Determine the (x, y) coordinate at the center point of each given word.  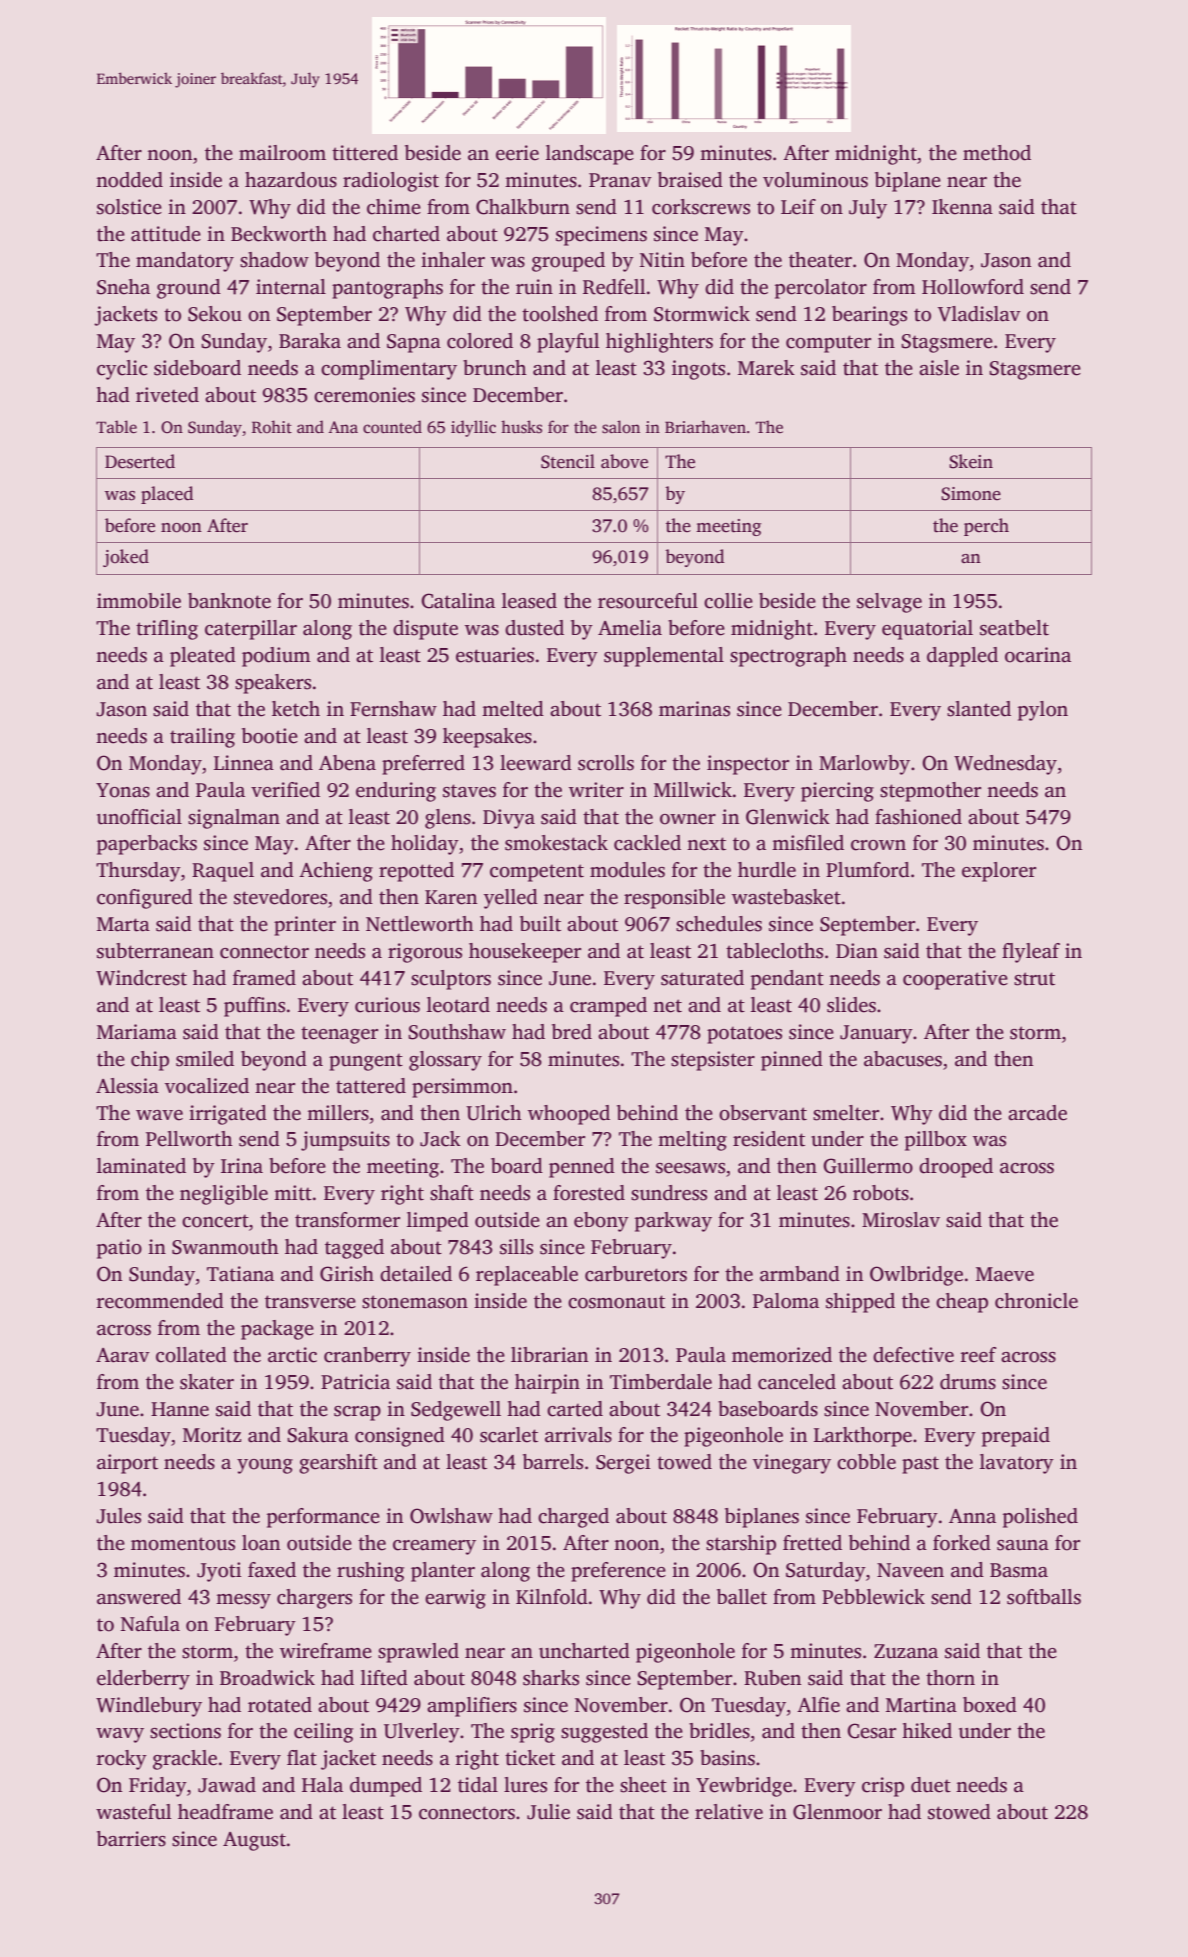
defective (913, 1355)
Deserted (140, 461)
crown (878, 845)
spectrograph (788, 657)
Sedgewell (456, 1411)
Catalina (458, 601)
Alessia (127, 1086)
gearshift (338, 1464)
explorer (999, 872)
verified (285, 790)
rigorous (425, 953)
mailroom (282, 153)
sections (185, 1731)
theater (820, 260)
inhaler (453, 260)
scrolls (606, 763)
